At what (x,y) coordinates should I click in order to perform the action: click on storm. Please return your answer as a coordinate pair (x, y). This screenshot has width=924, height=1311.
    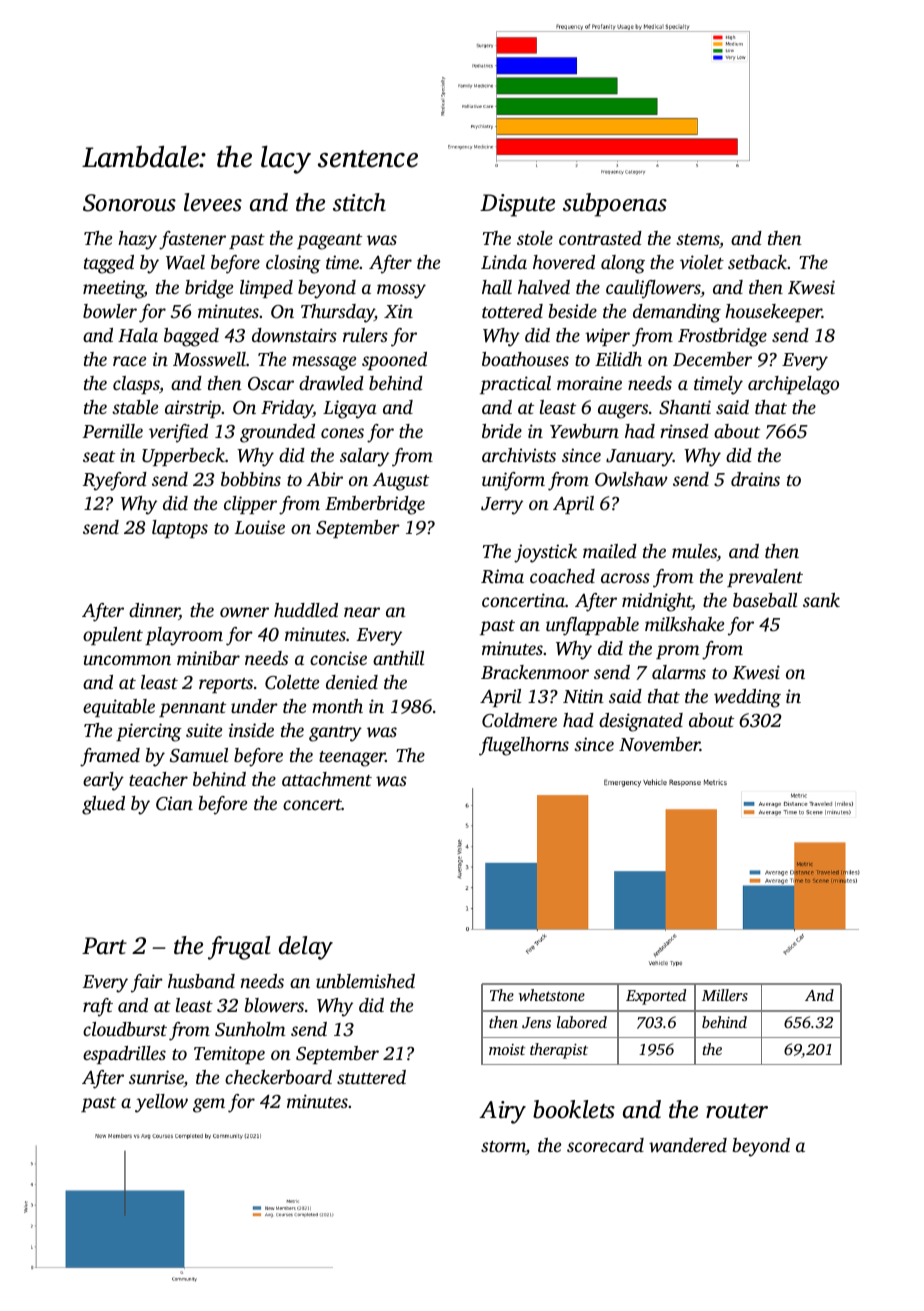
    Looking at the image, I should click on (503, 1148).
